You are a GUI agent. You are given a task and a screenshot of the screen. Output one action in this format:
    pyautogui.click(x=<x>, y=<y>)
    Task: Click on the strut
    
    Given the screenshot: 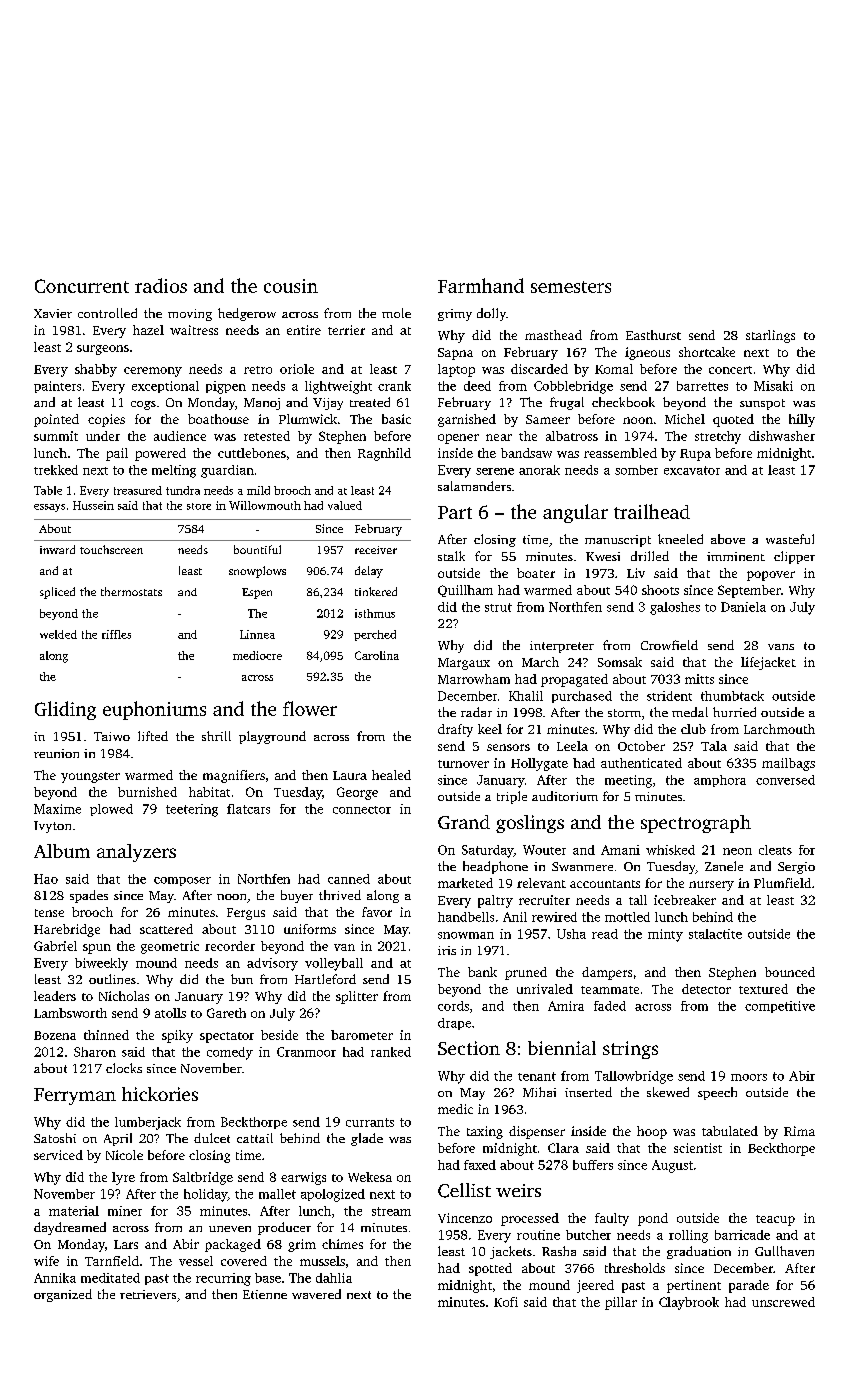 What is the action you would take?
    pyautogui.click(x=498, y=607)
